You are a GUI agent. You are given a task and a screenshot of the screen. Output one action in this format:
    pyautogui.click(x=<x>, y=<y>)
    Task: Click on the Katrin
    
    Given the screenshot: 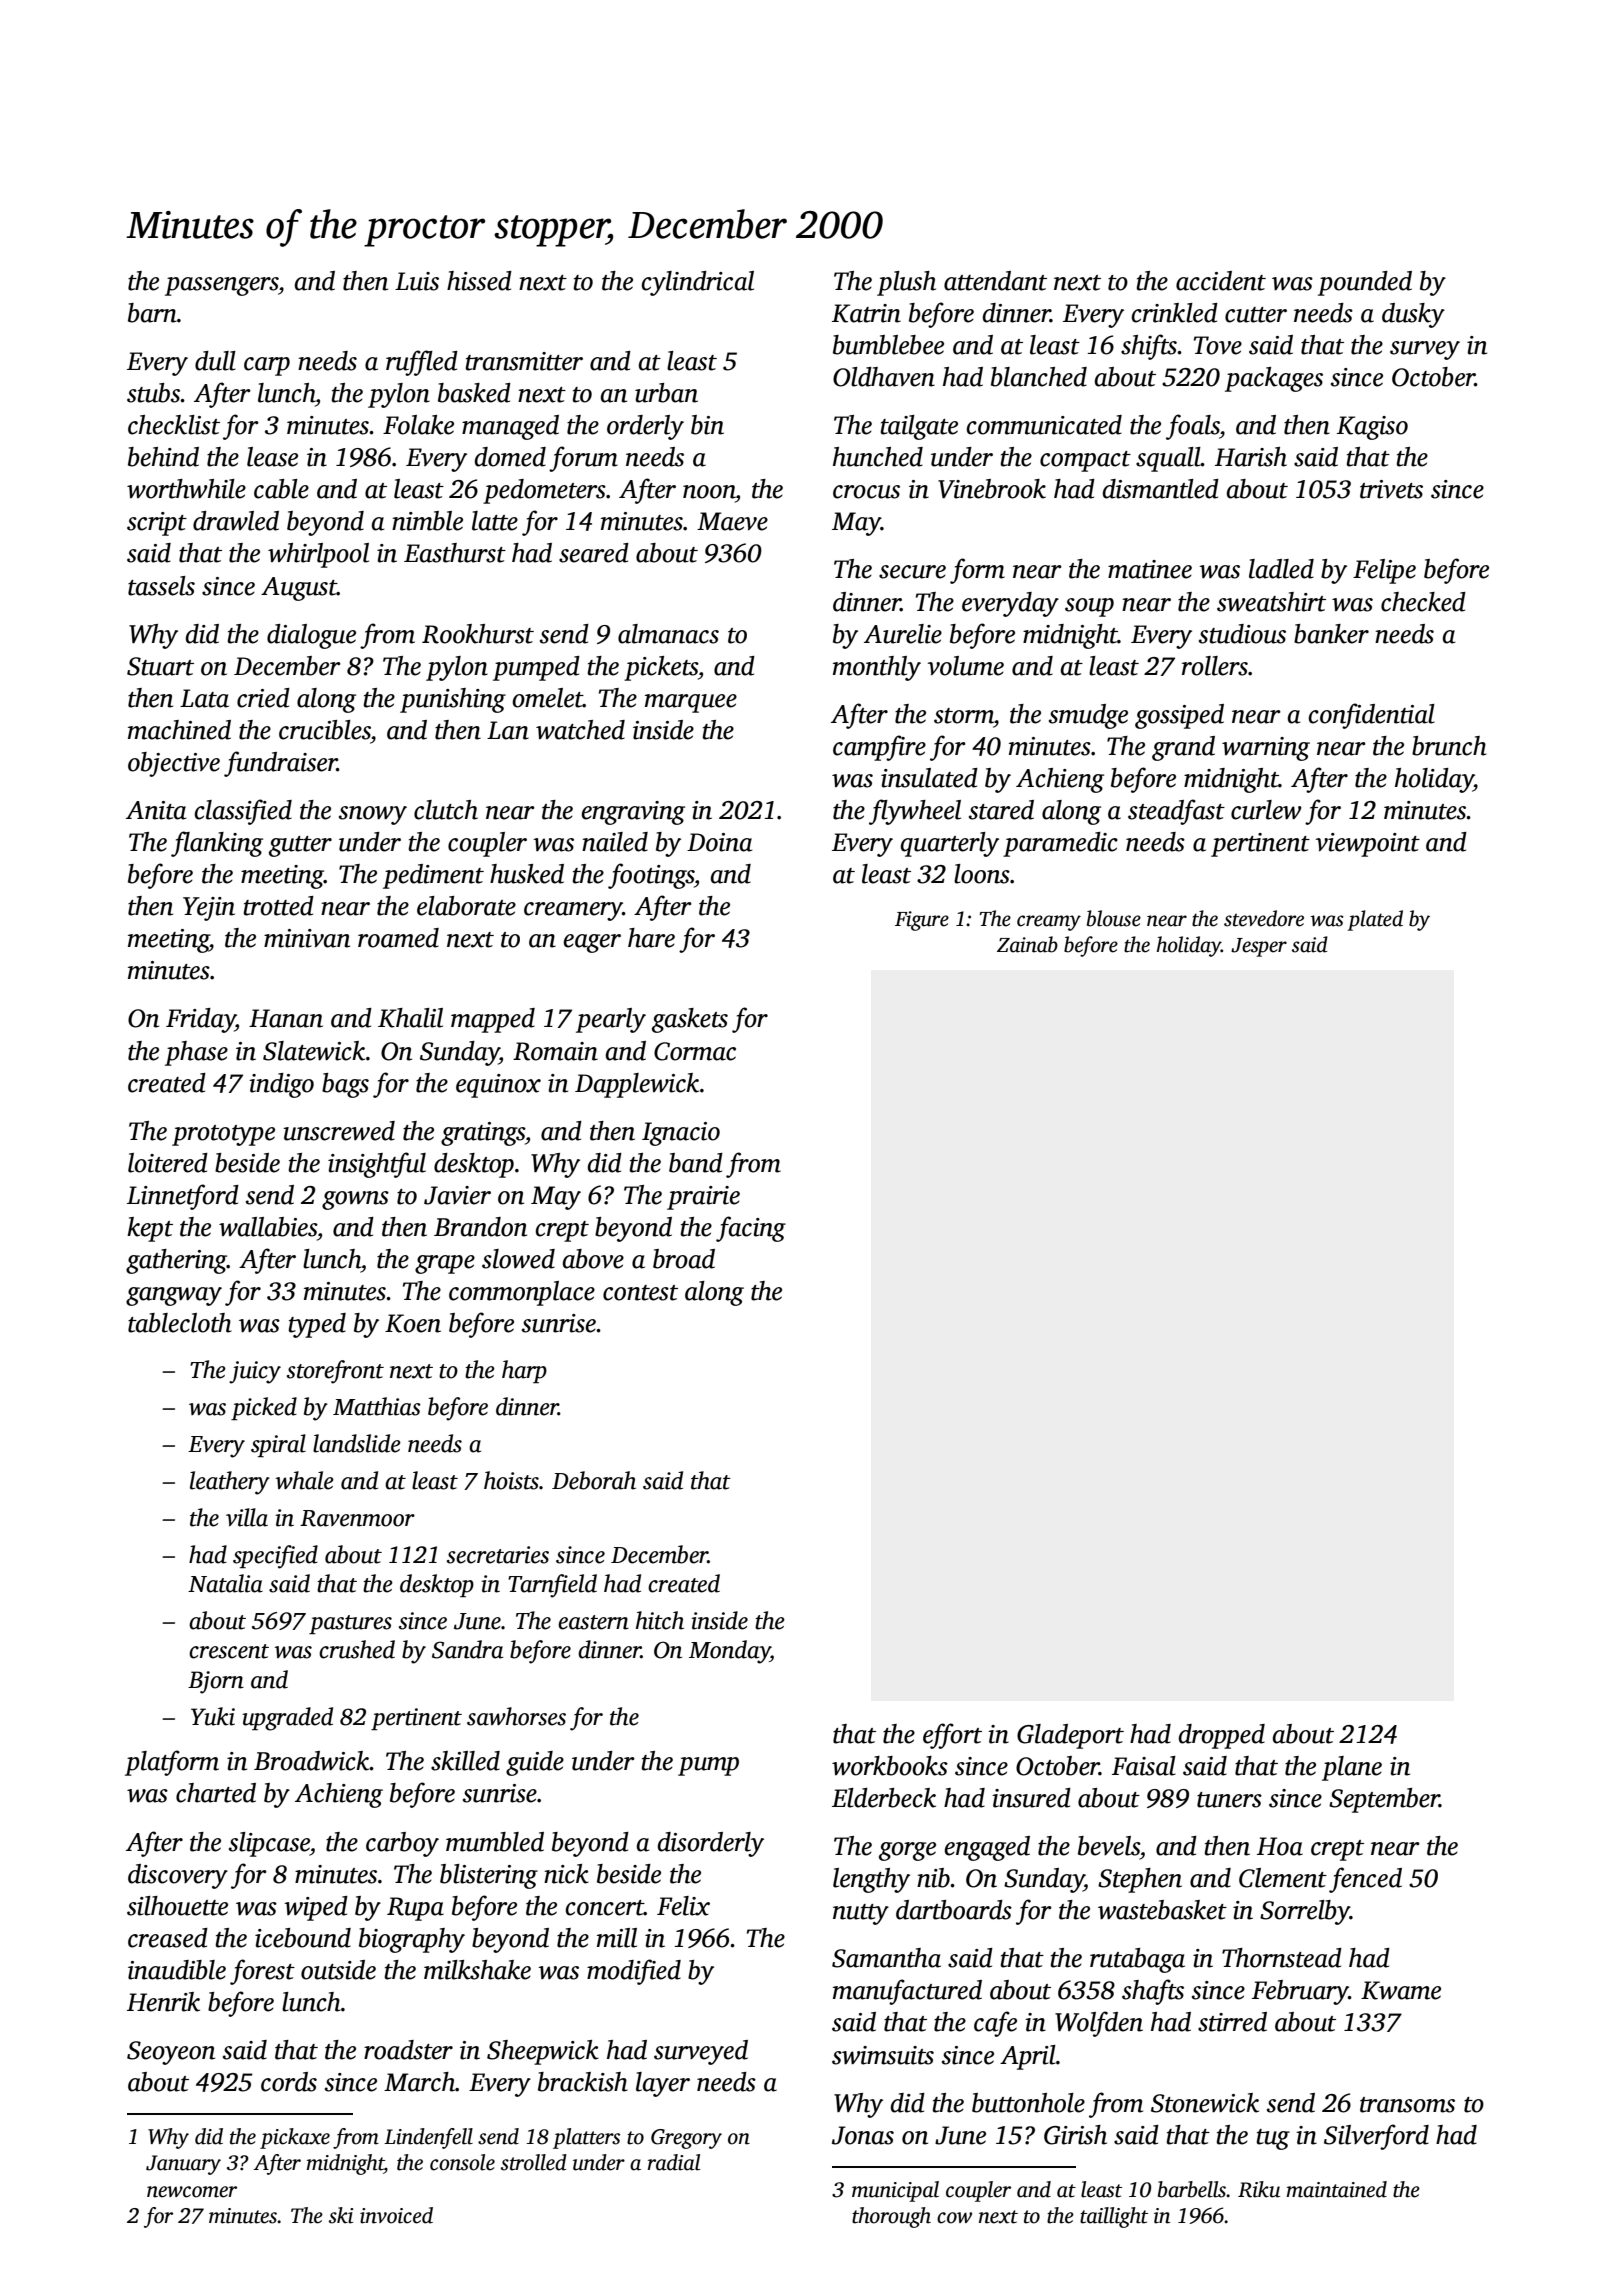 What is the action you would take?
    pyautogui.click(x=866, y=313)
